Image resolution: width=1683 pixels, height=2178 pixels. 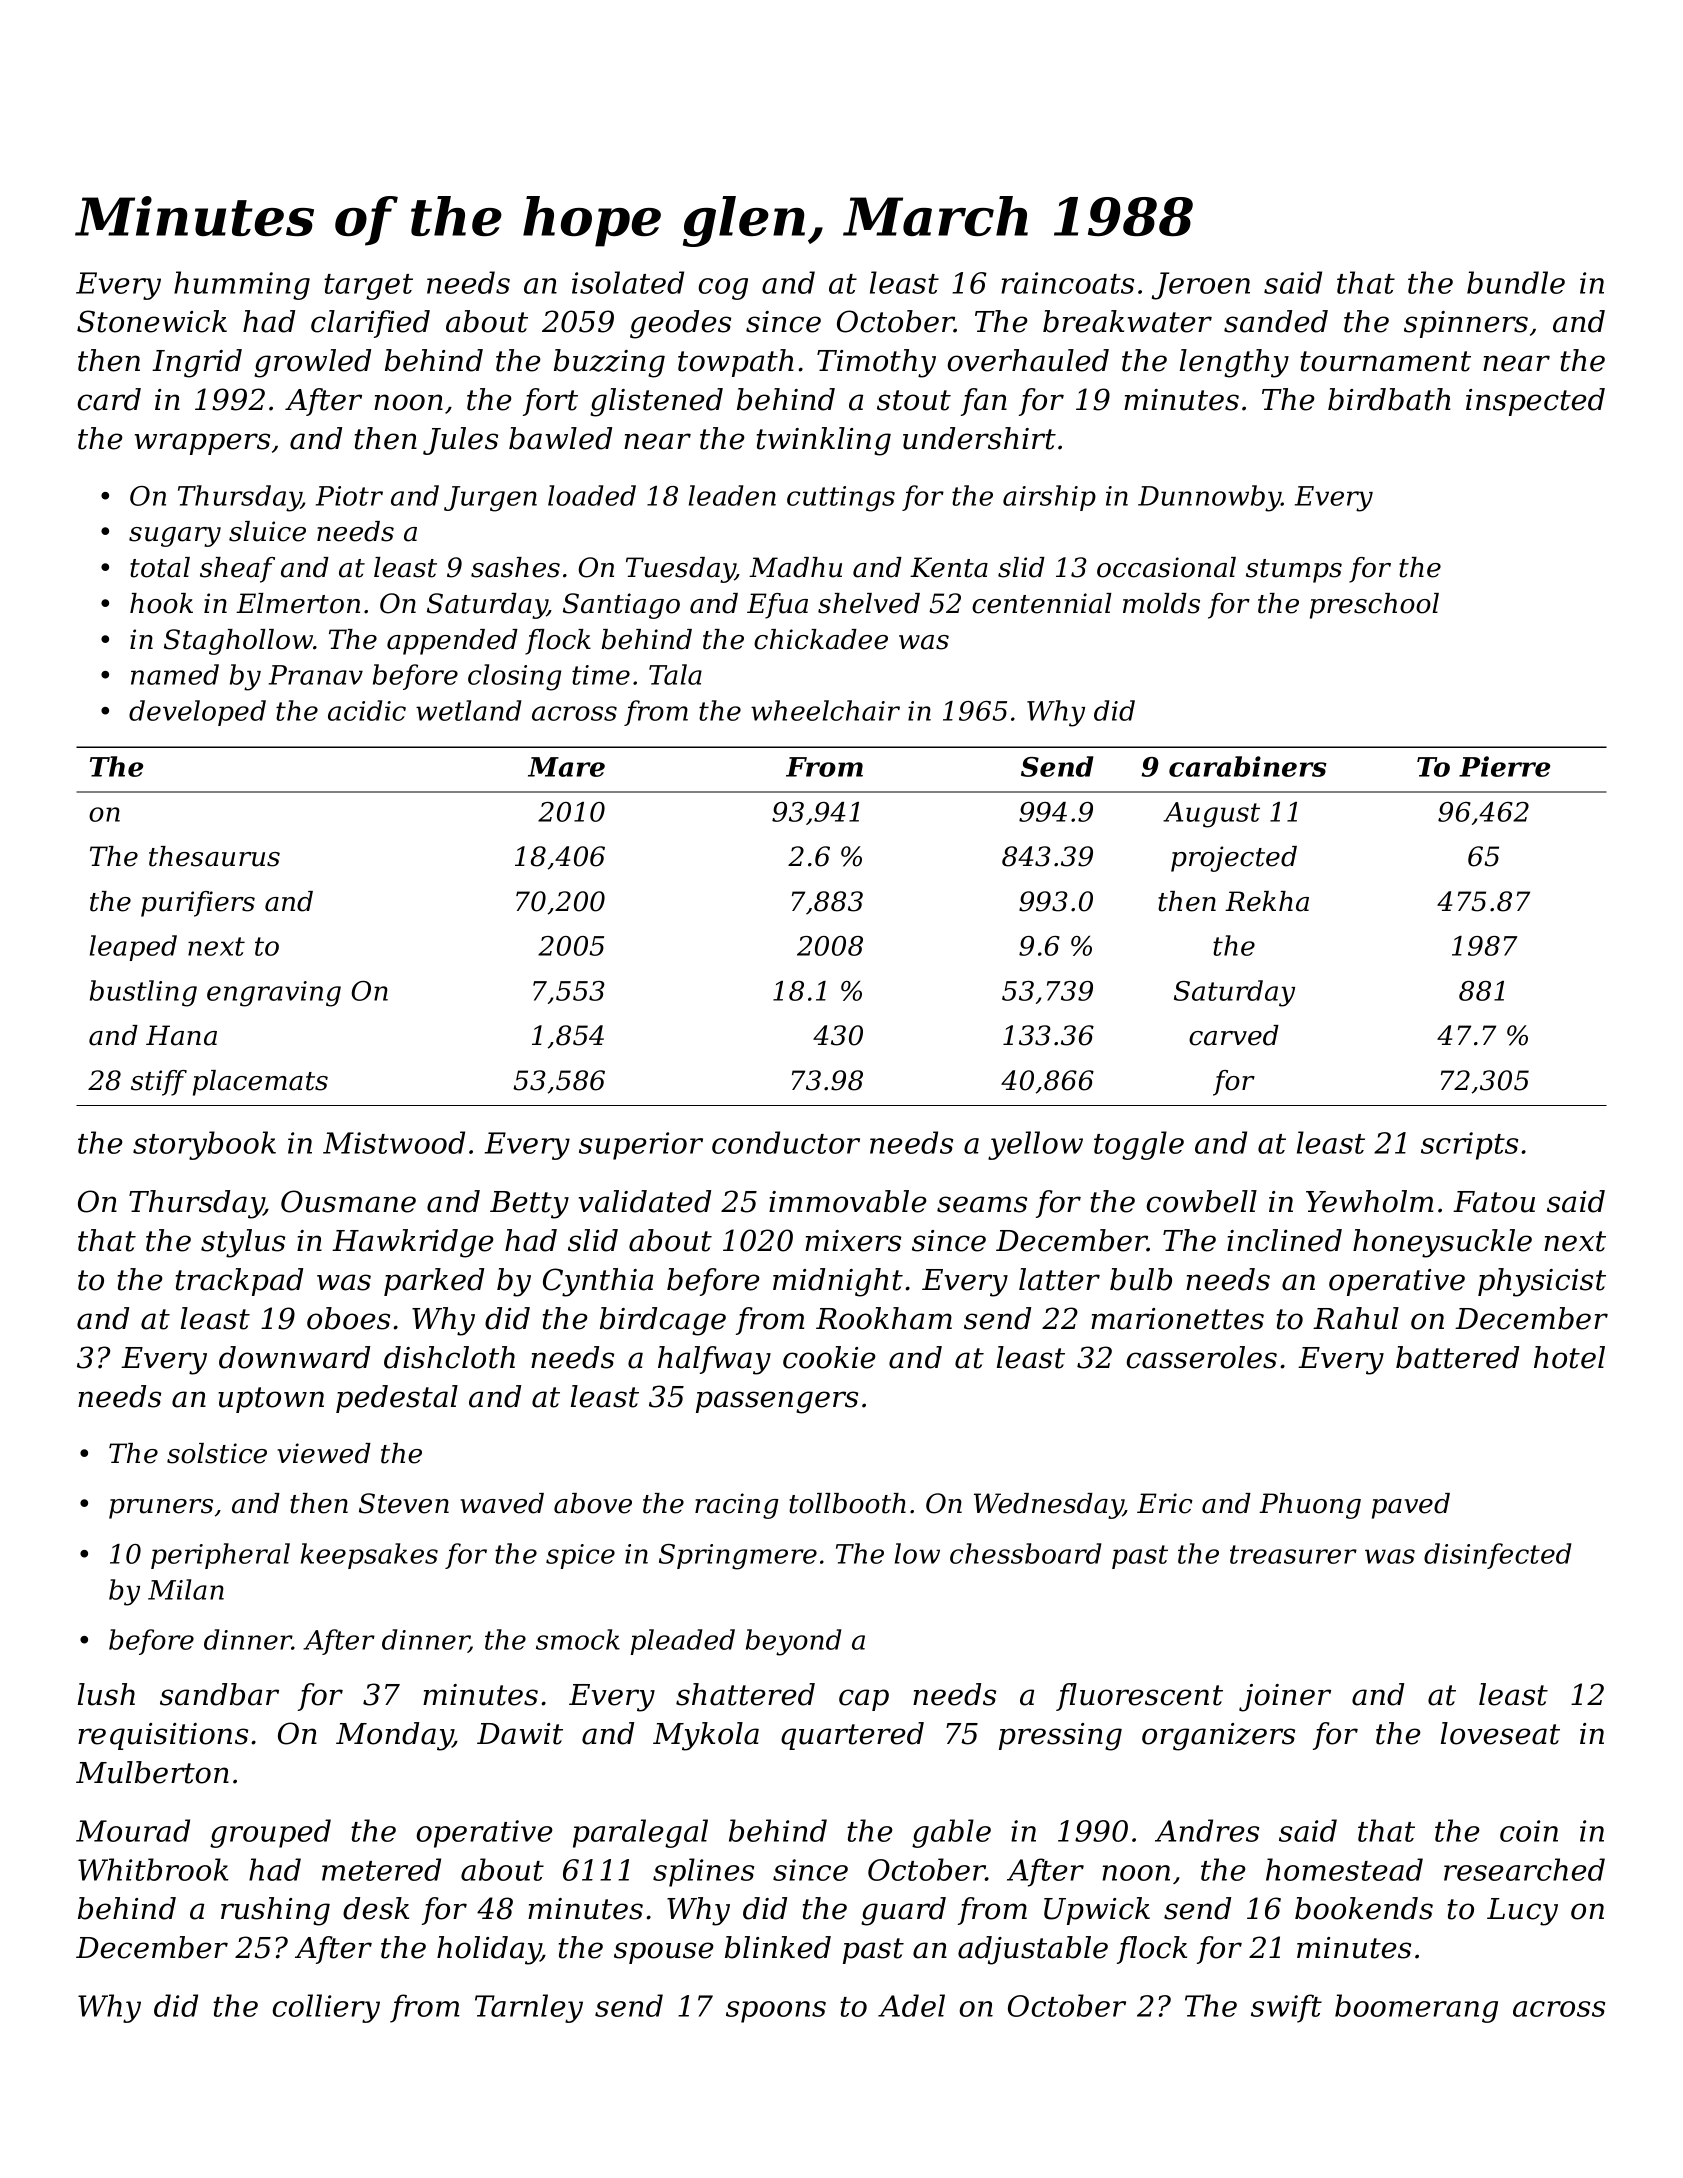 What do you see at coordinates (397, 1399) in the screenshot?
I see `pedestal` at bounding box center [397, 1399].
